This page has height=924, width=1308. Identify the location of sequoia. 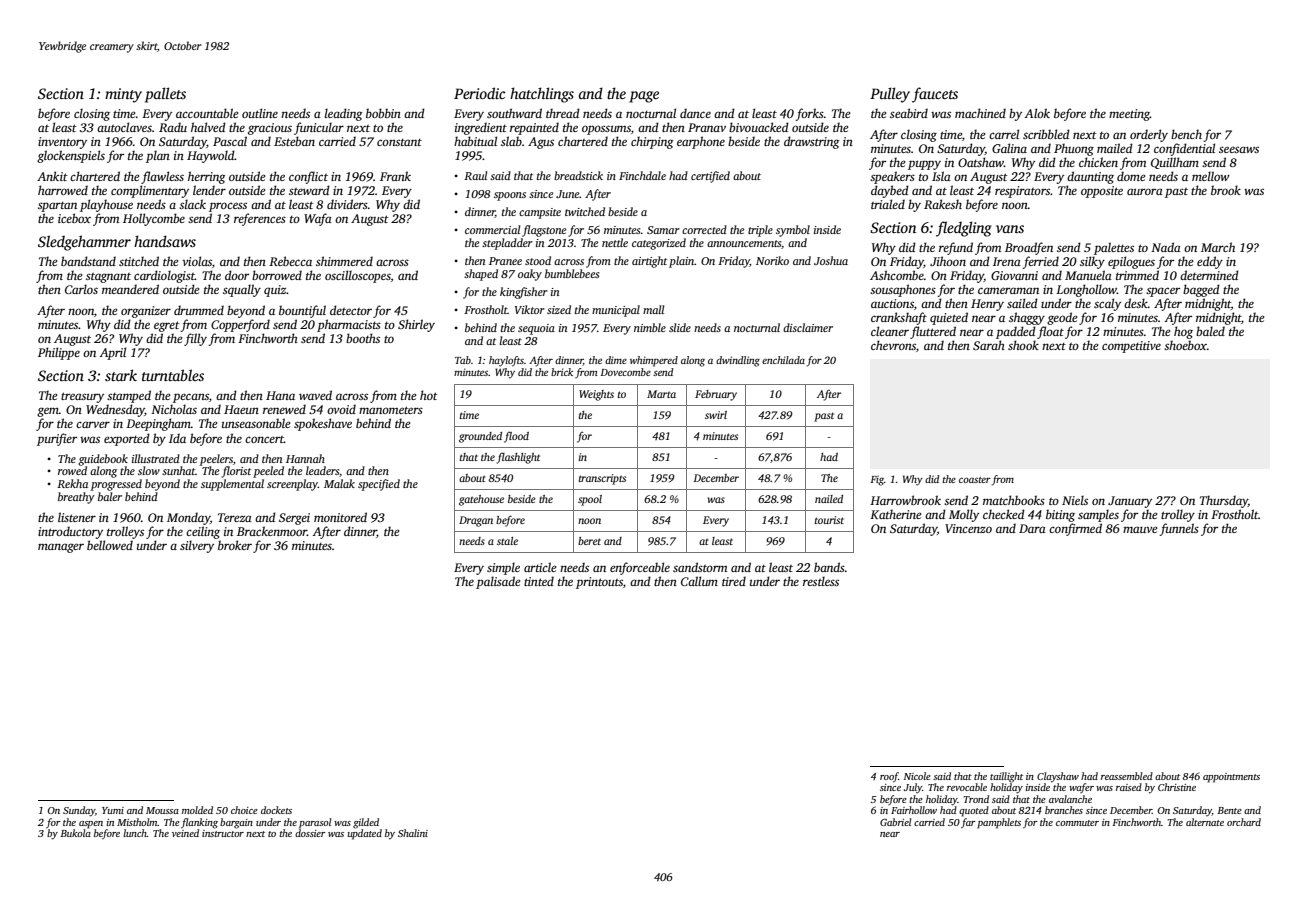
(536, 329).
